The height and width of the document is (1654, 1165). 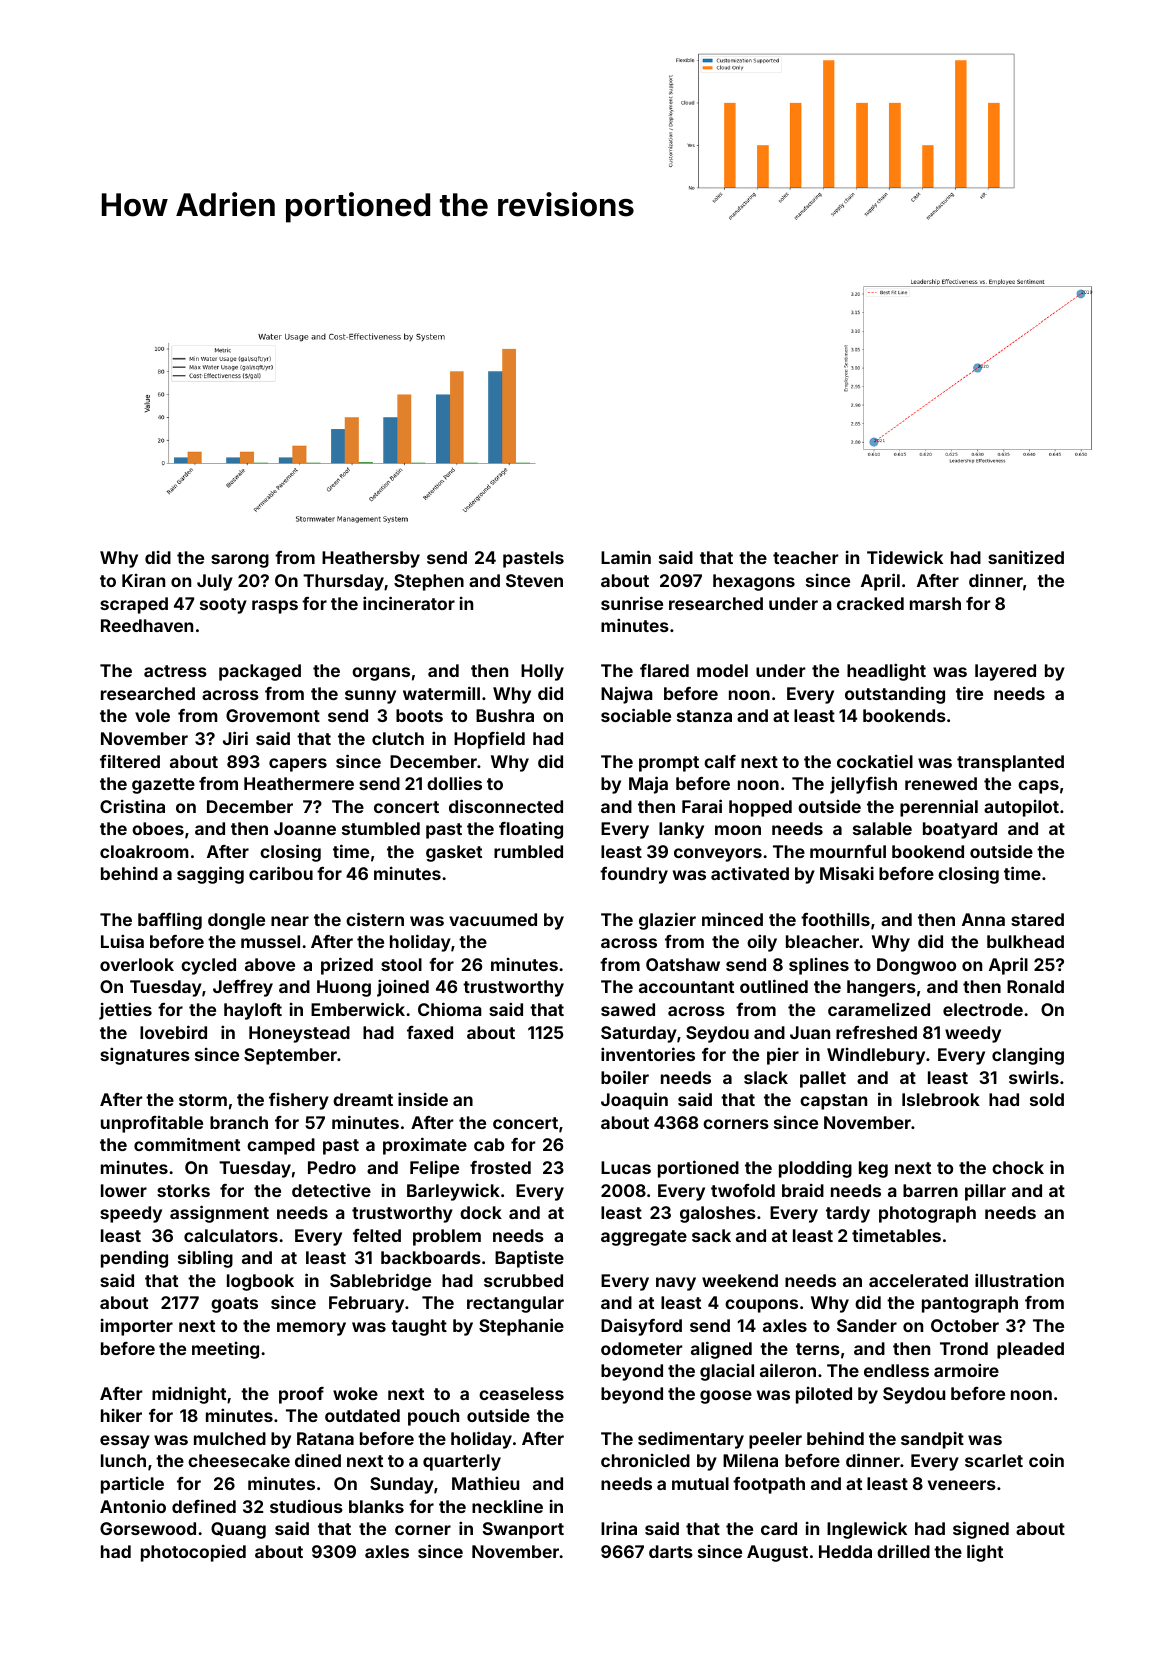 What do you see at coordinates (847, 873) in the document?
I see `Misaki` at bounding box center [847, 873].
